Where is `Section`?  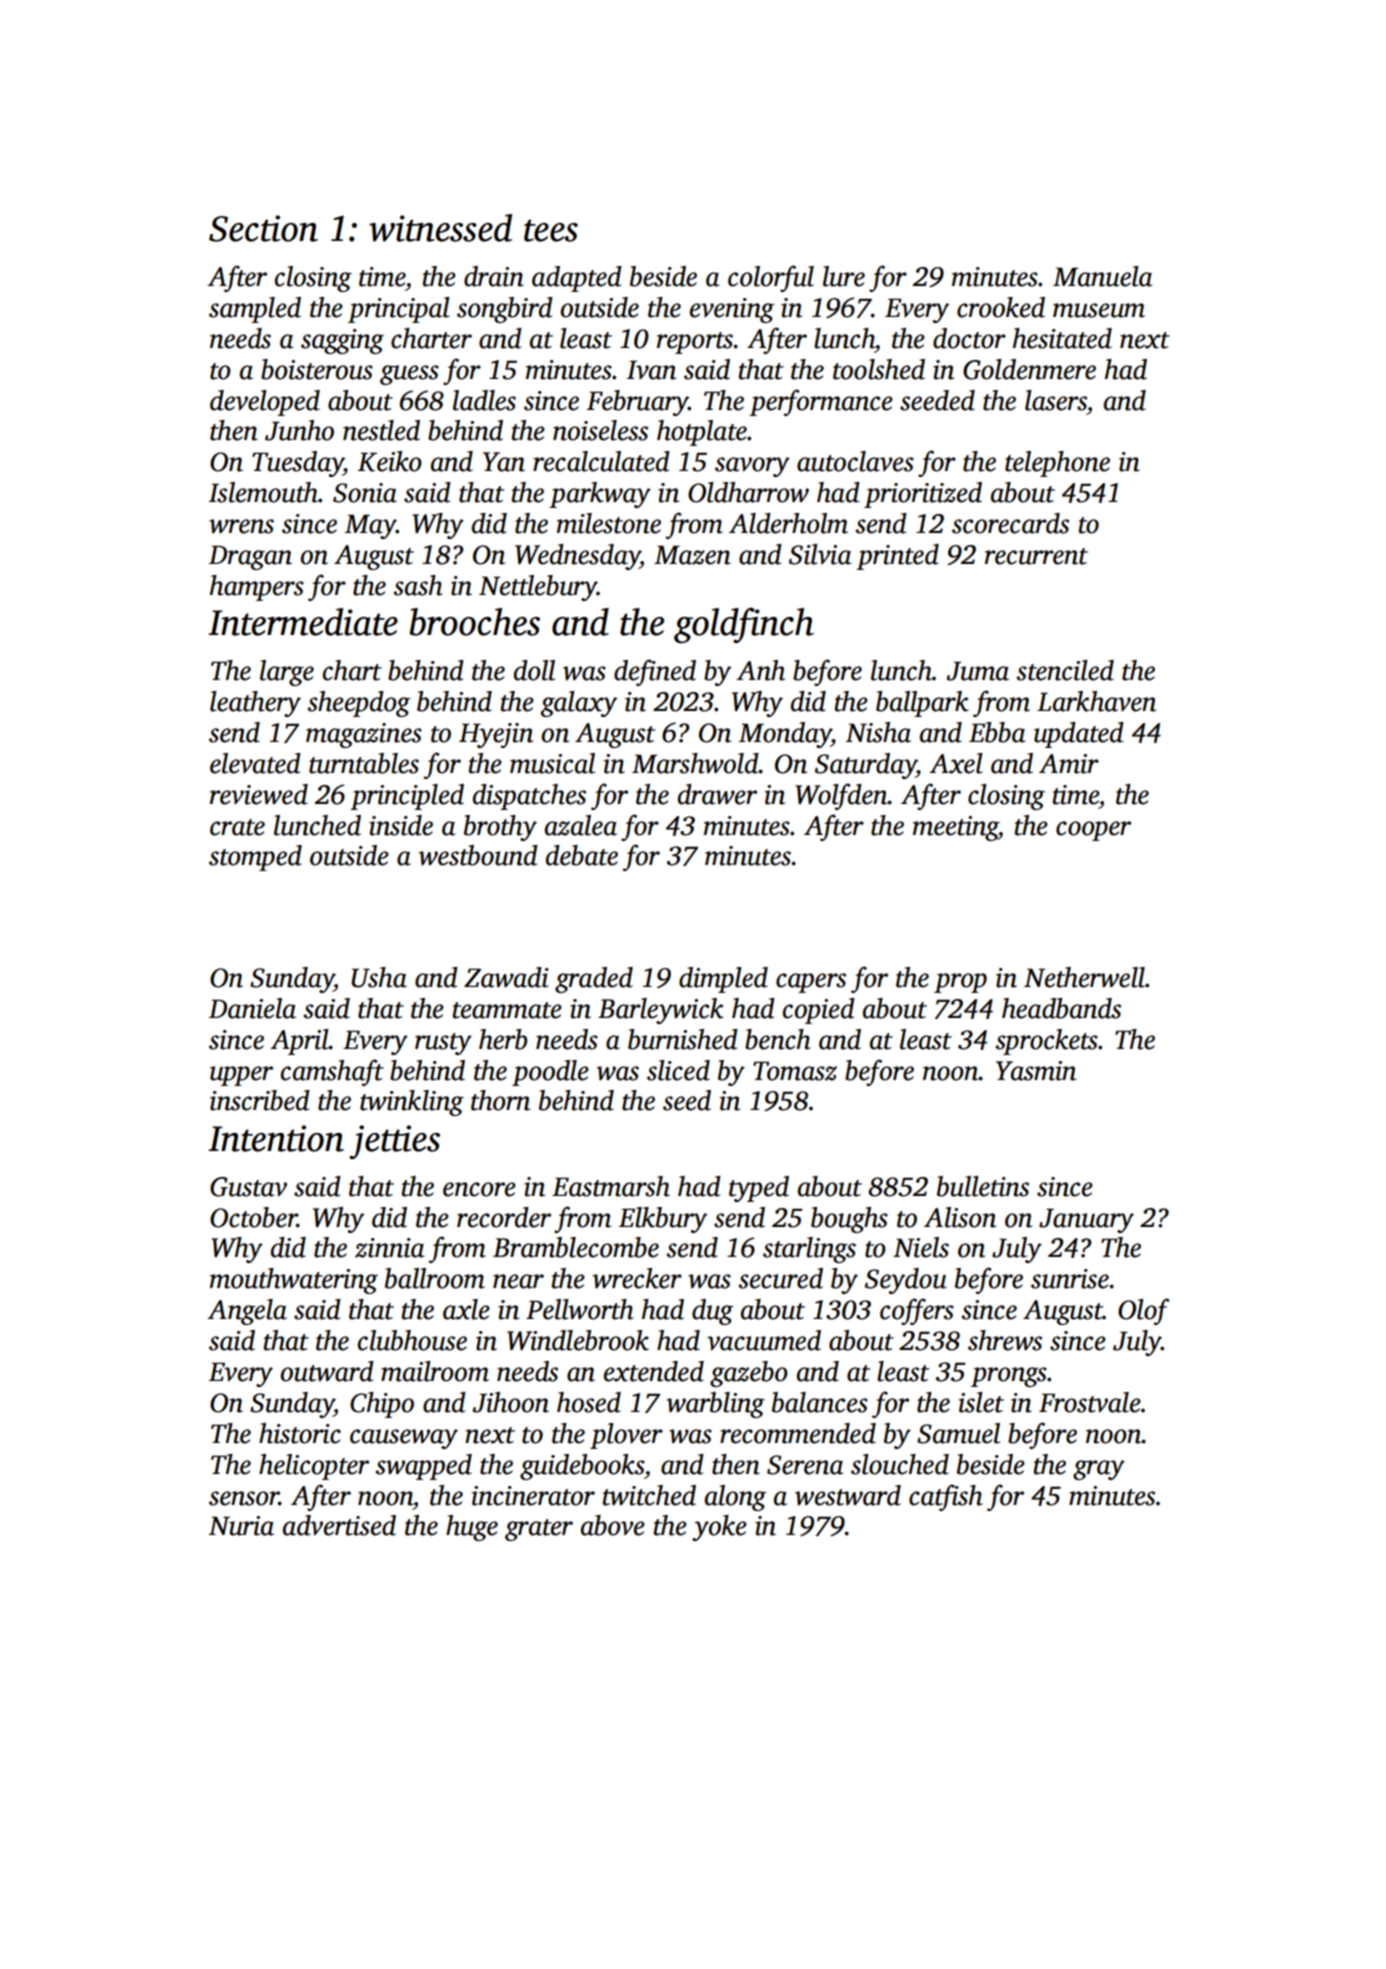 Section is located at coordinates (263, 228).
